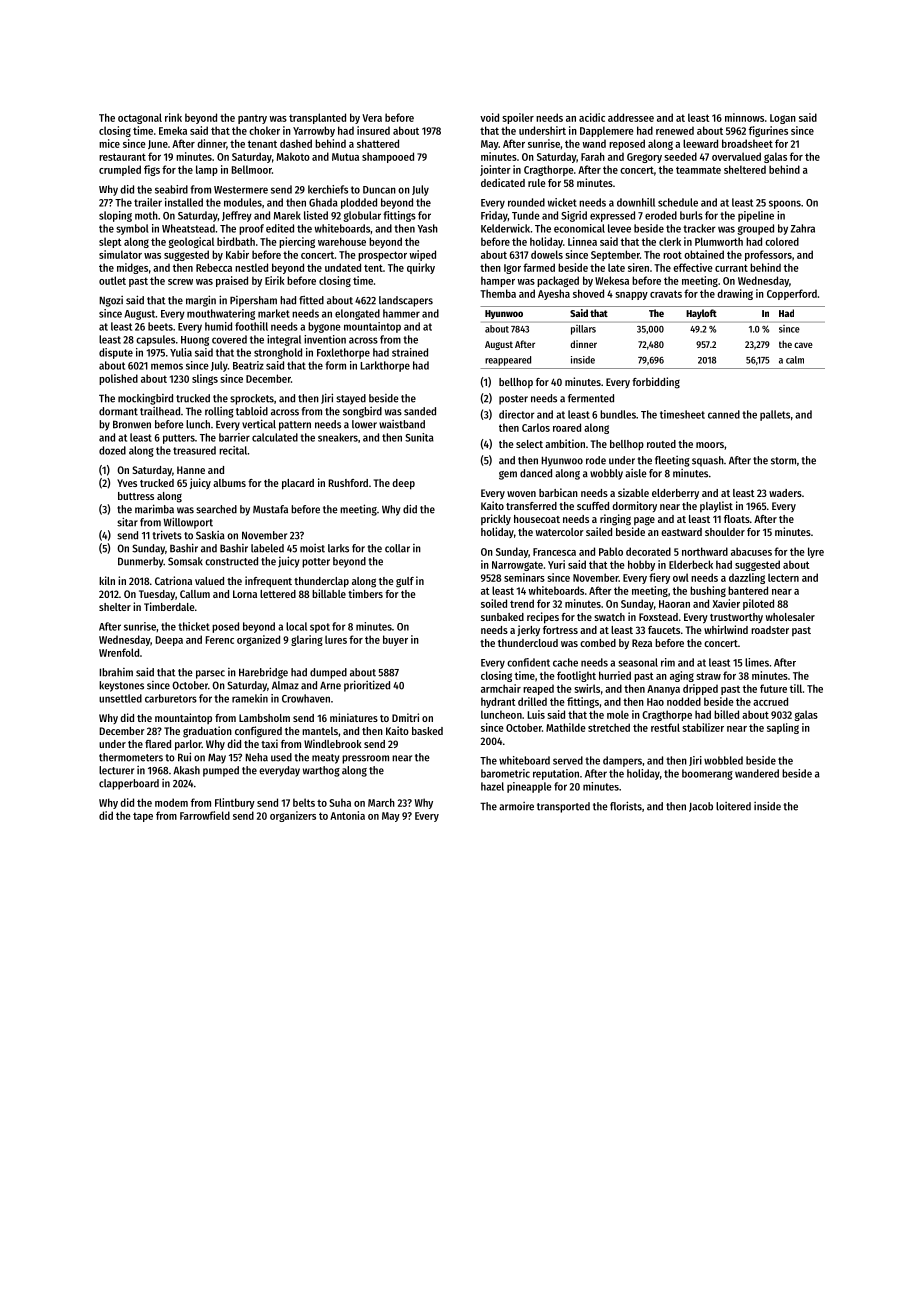 The height and width of the document is (1308, 924). What do you see at coordinates (401, 313) in the document?
I see `hammer` at bounding box center [401, 313].
